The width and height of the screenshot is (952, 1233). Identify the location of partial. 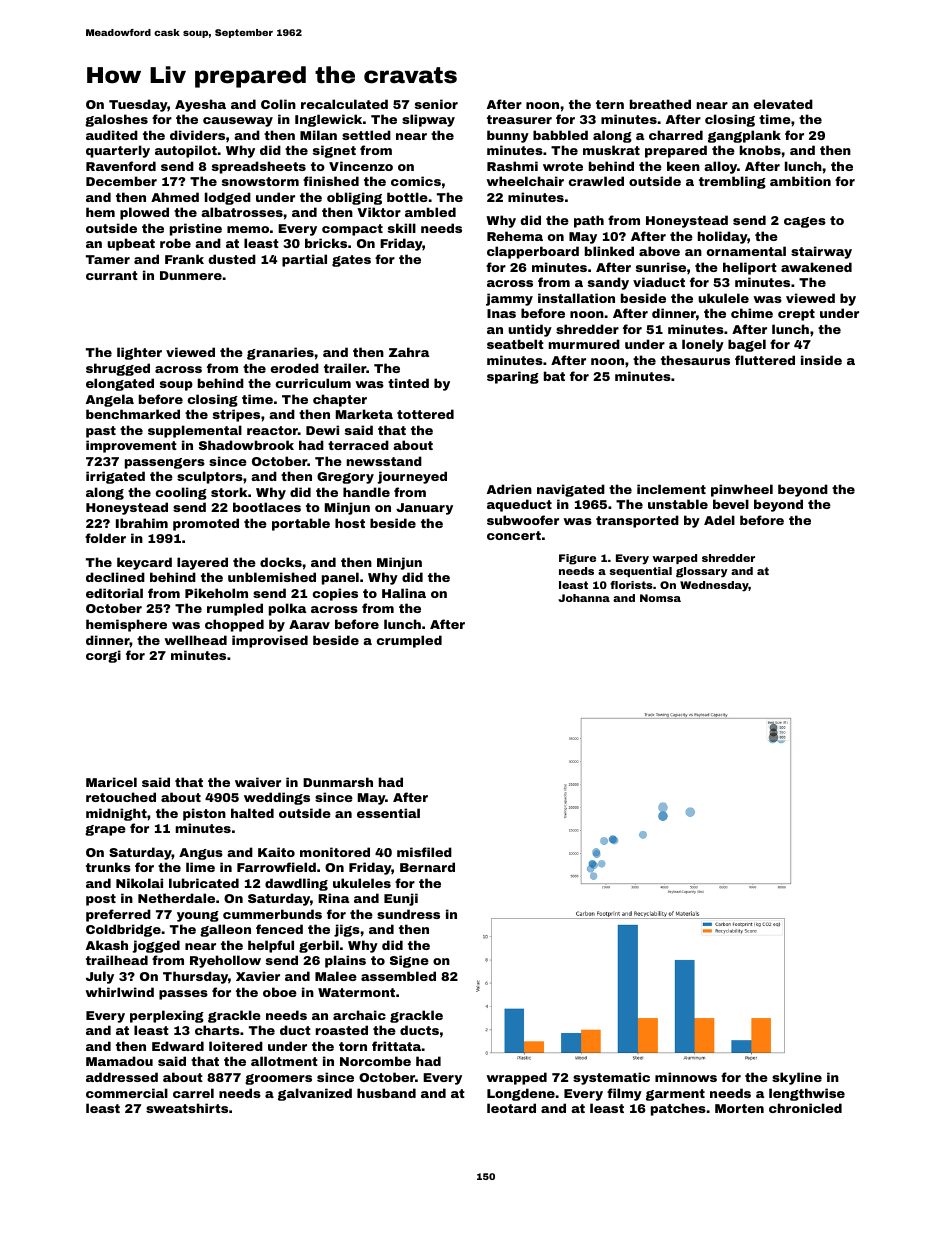
(304, 260).
